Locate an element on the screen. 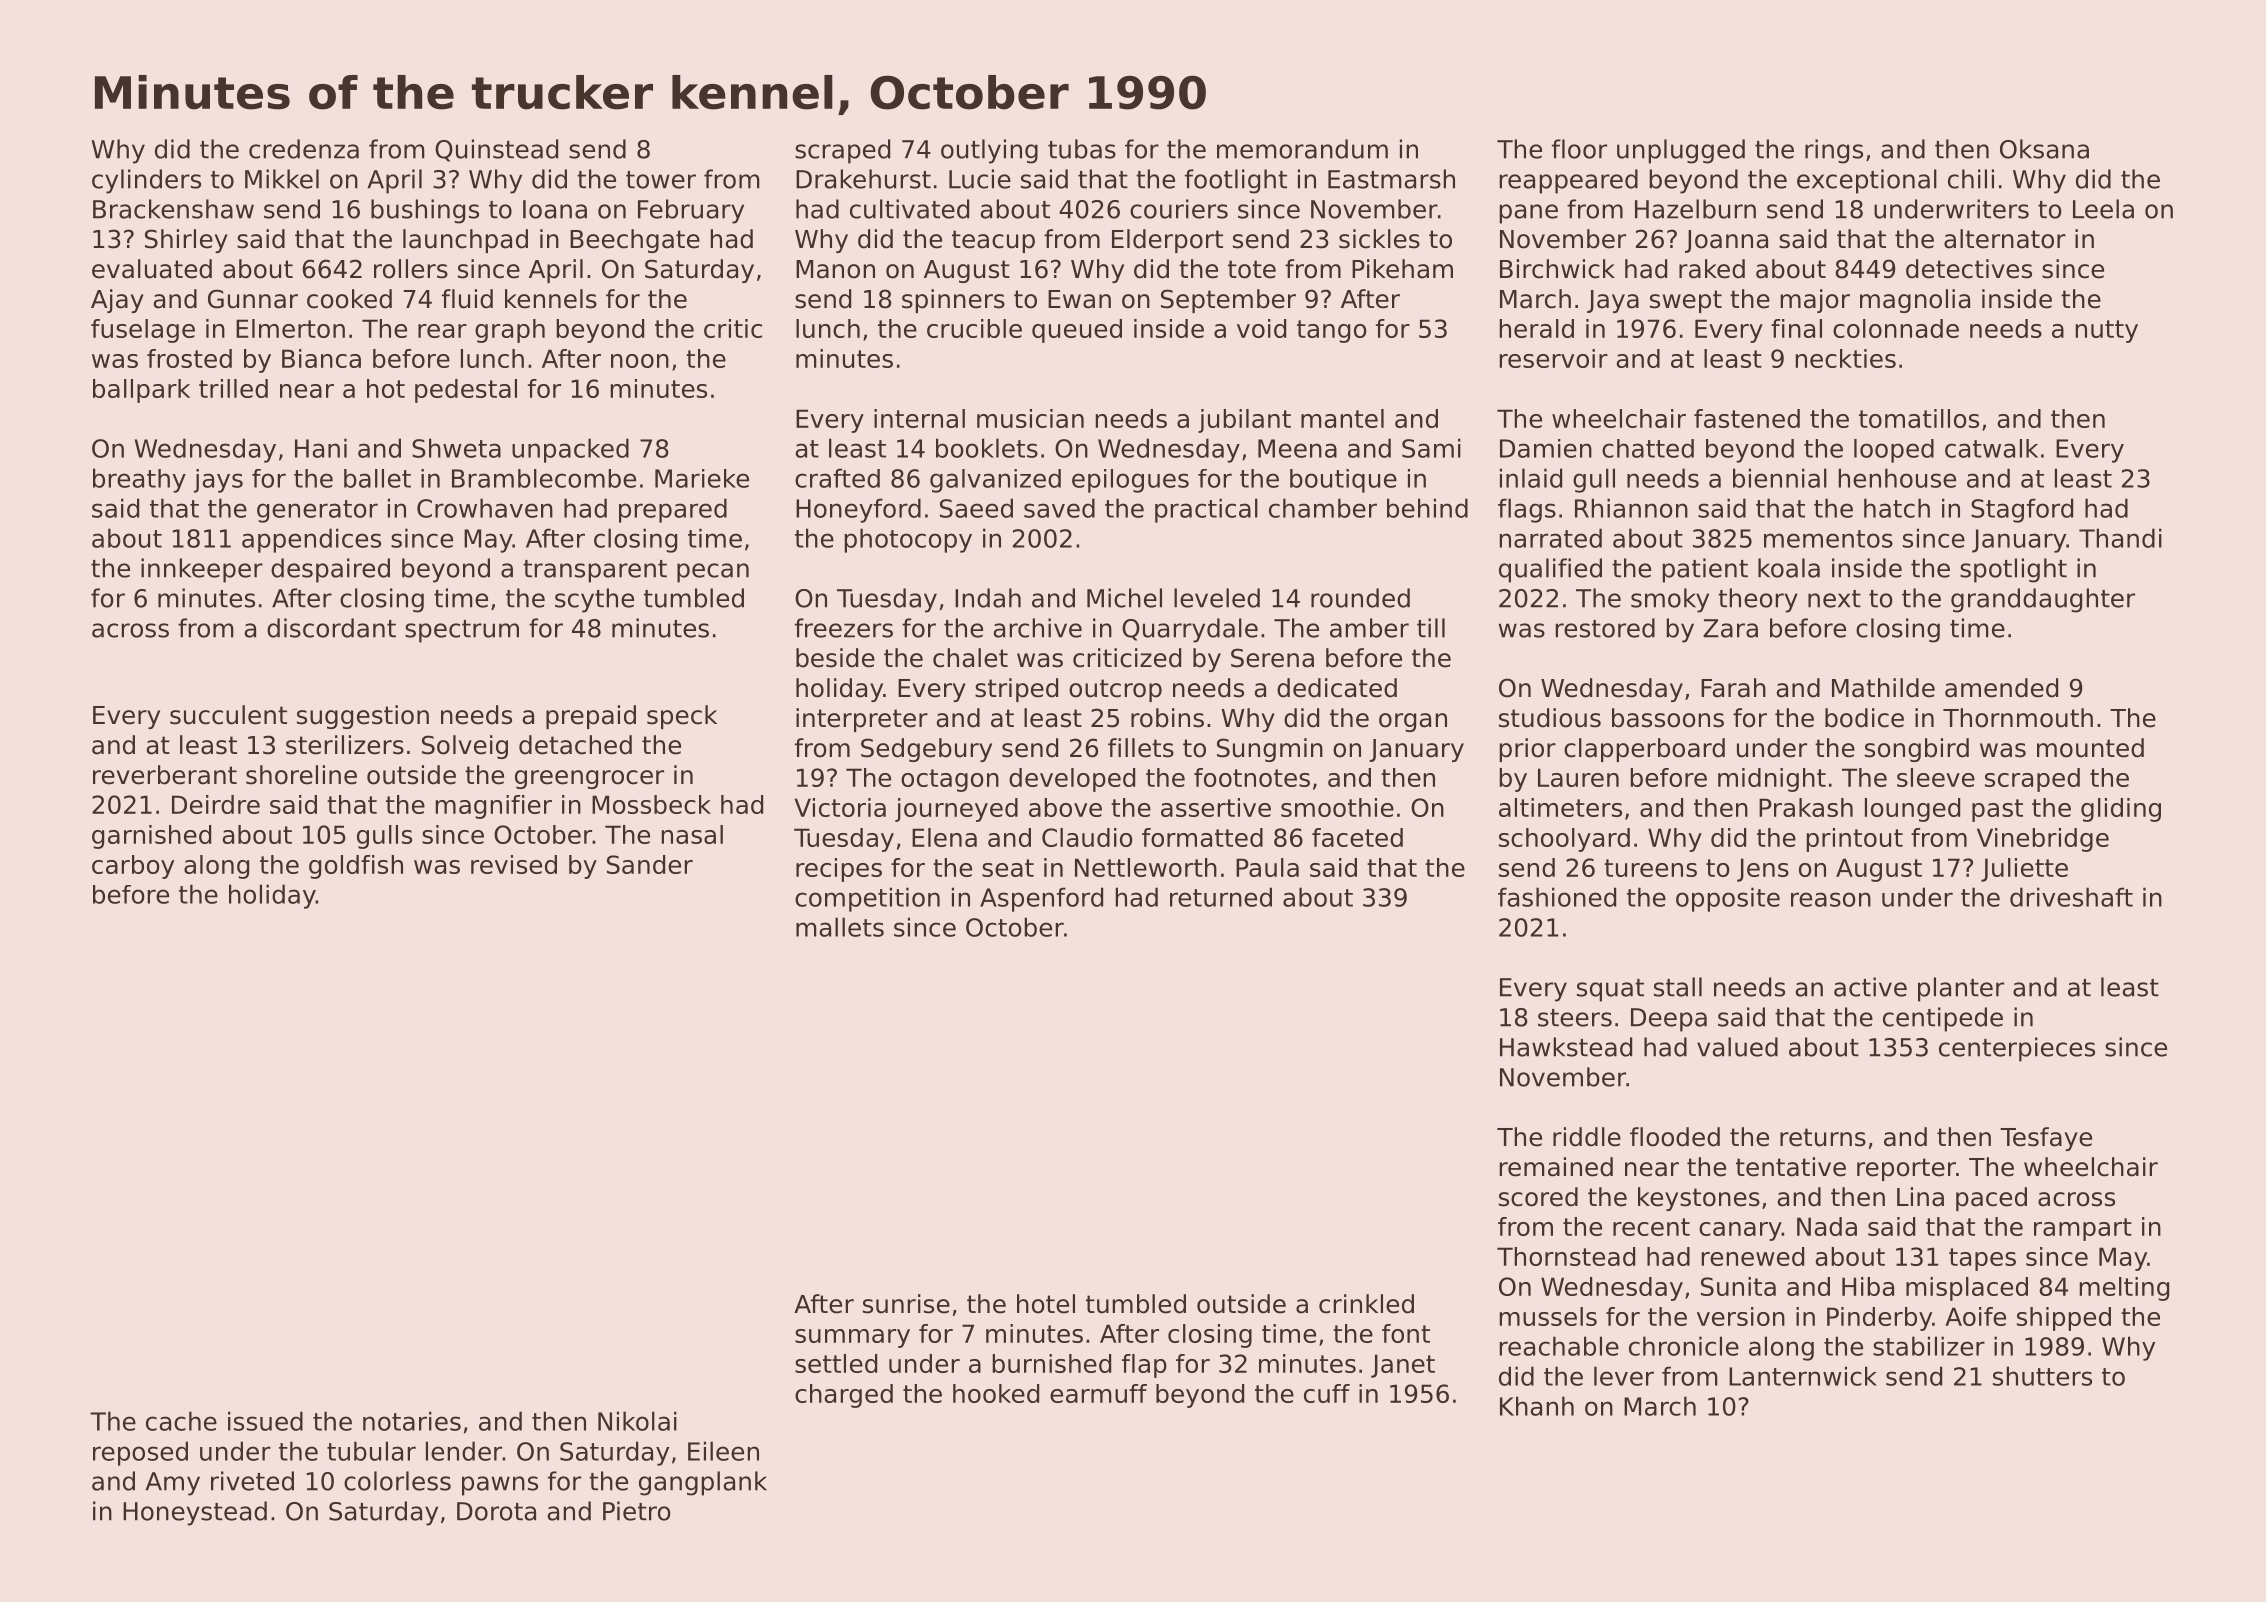  earmuff is located at coordinates (1098, 1393).
